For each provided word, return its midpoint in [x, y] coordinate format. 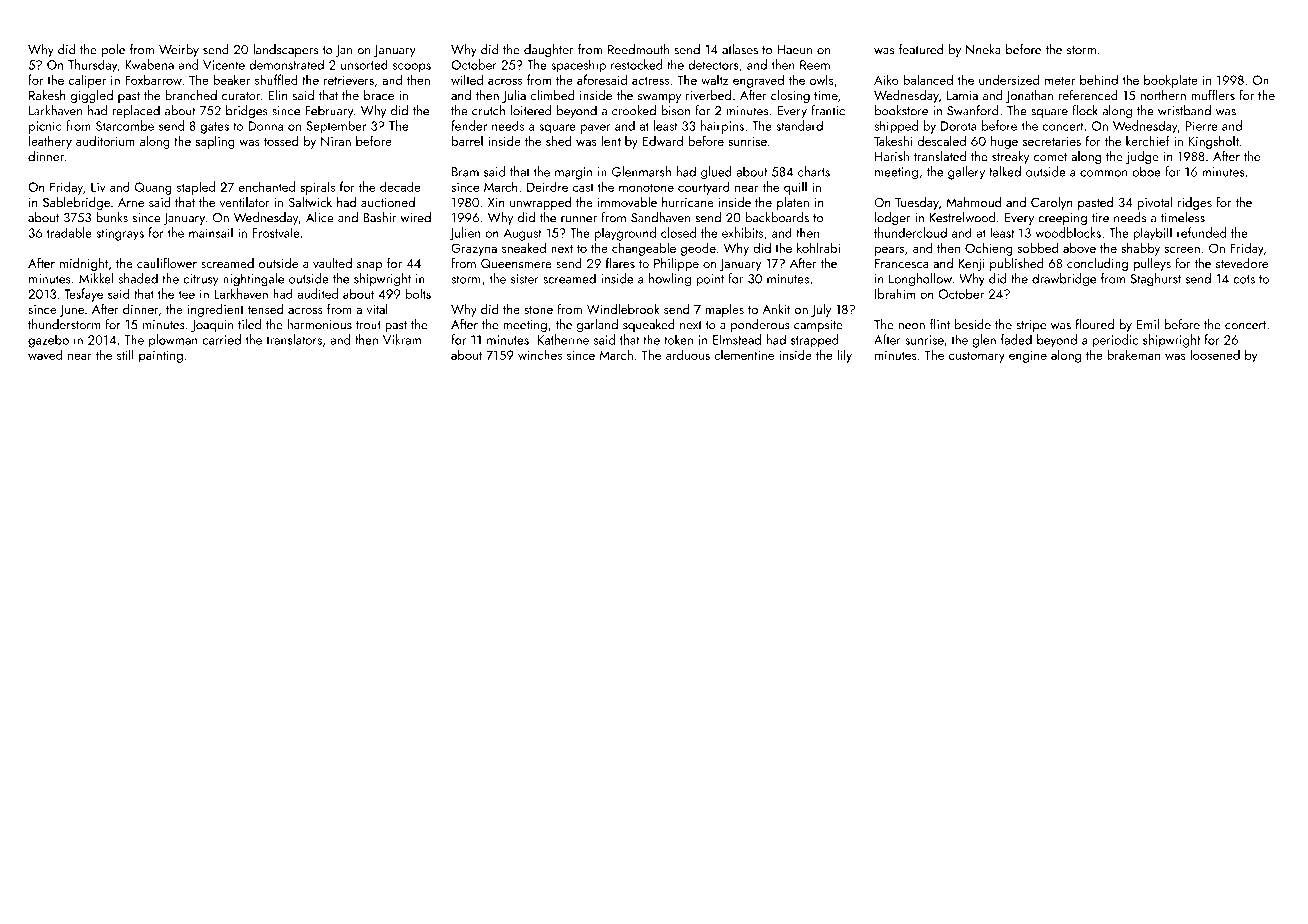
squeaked [649, 325]
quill [795, 188]
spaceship [578, 66]
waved [45, 354]
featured [921, 49]
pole [113, 50]
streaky [1011, 157]
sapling [215, 142]
